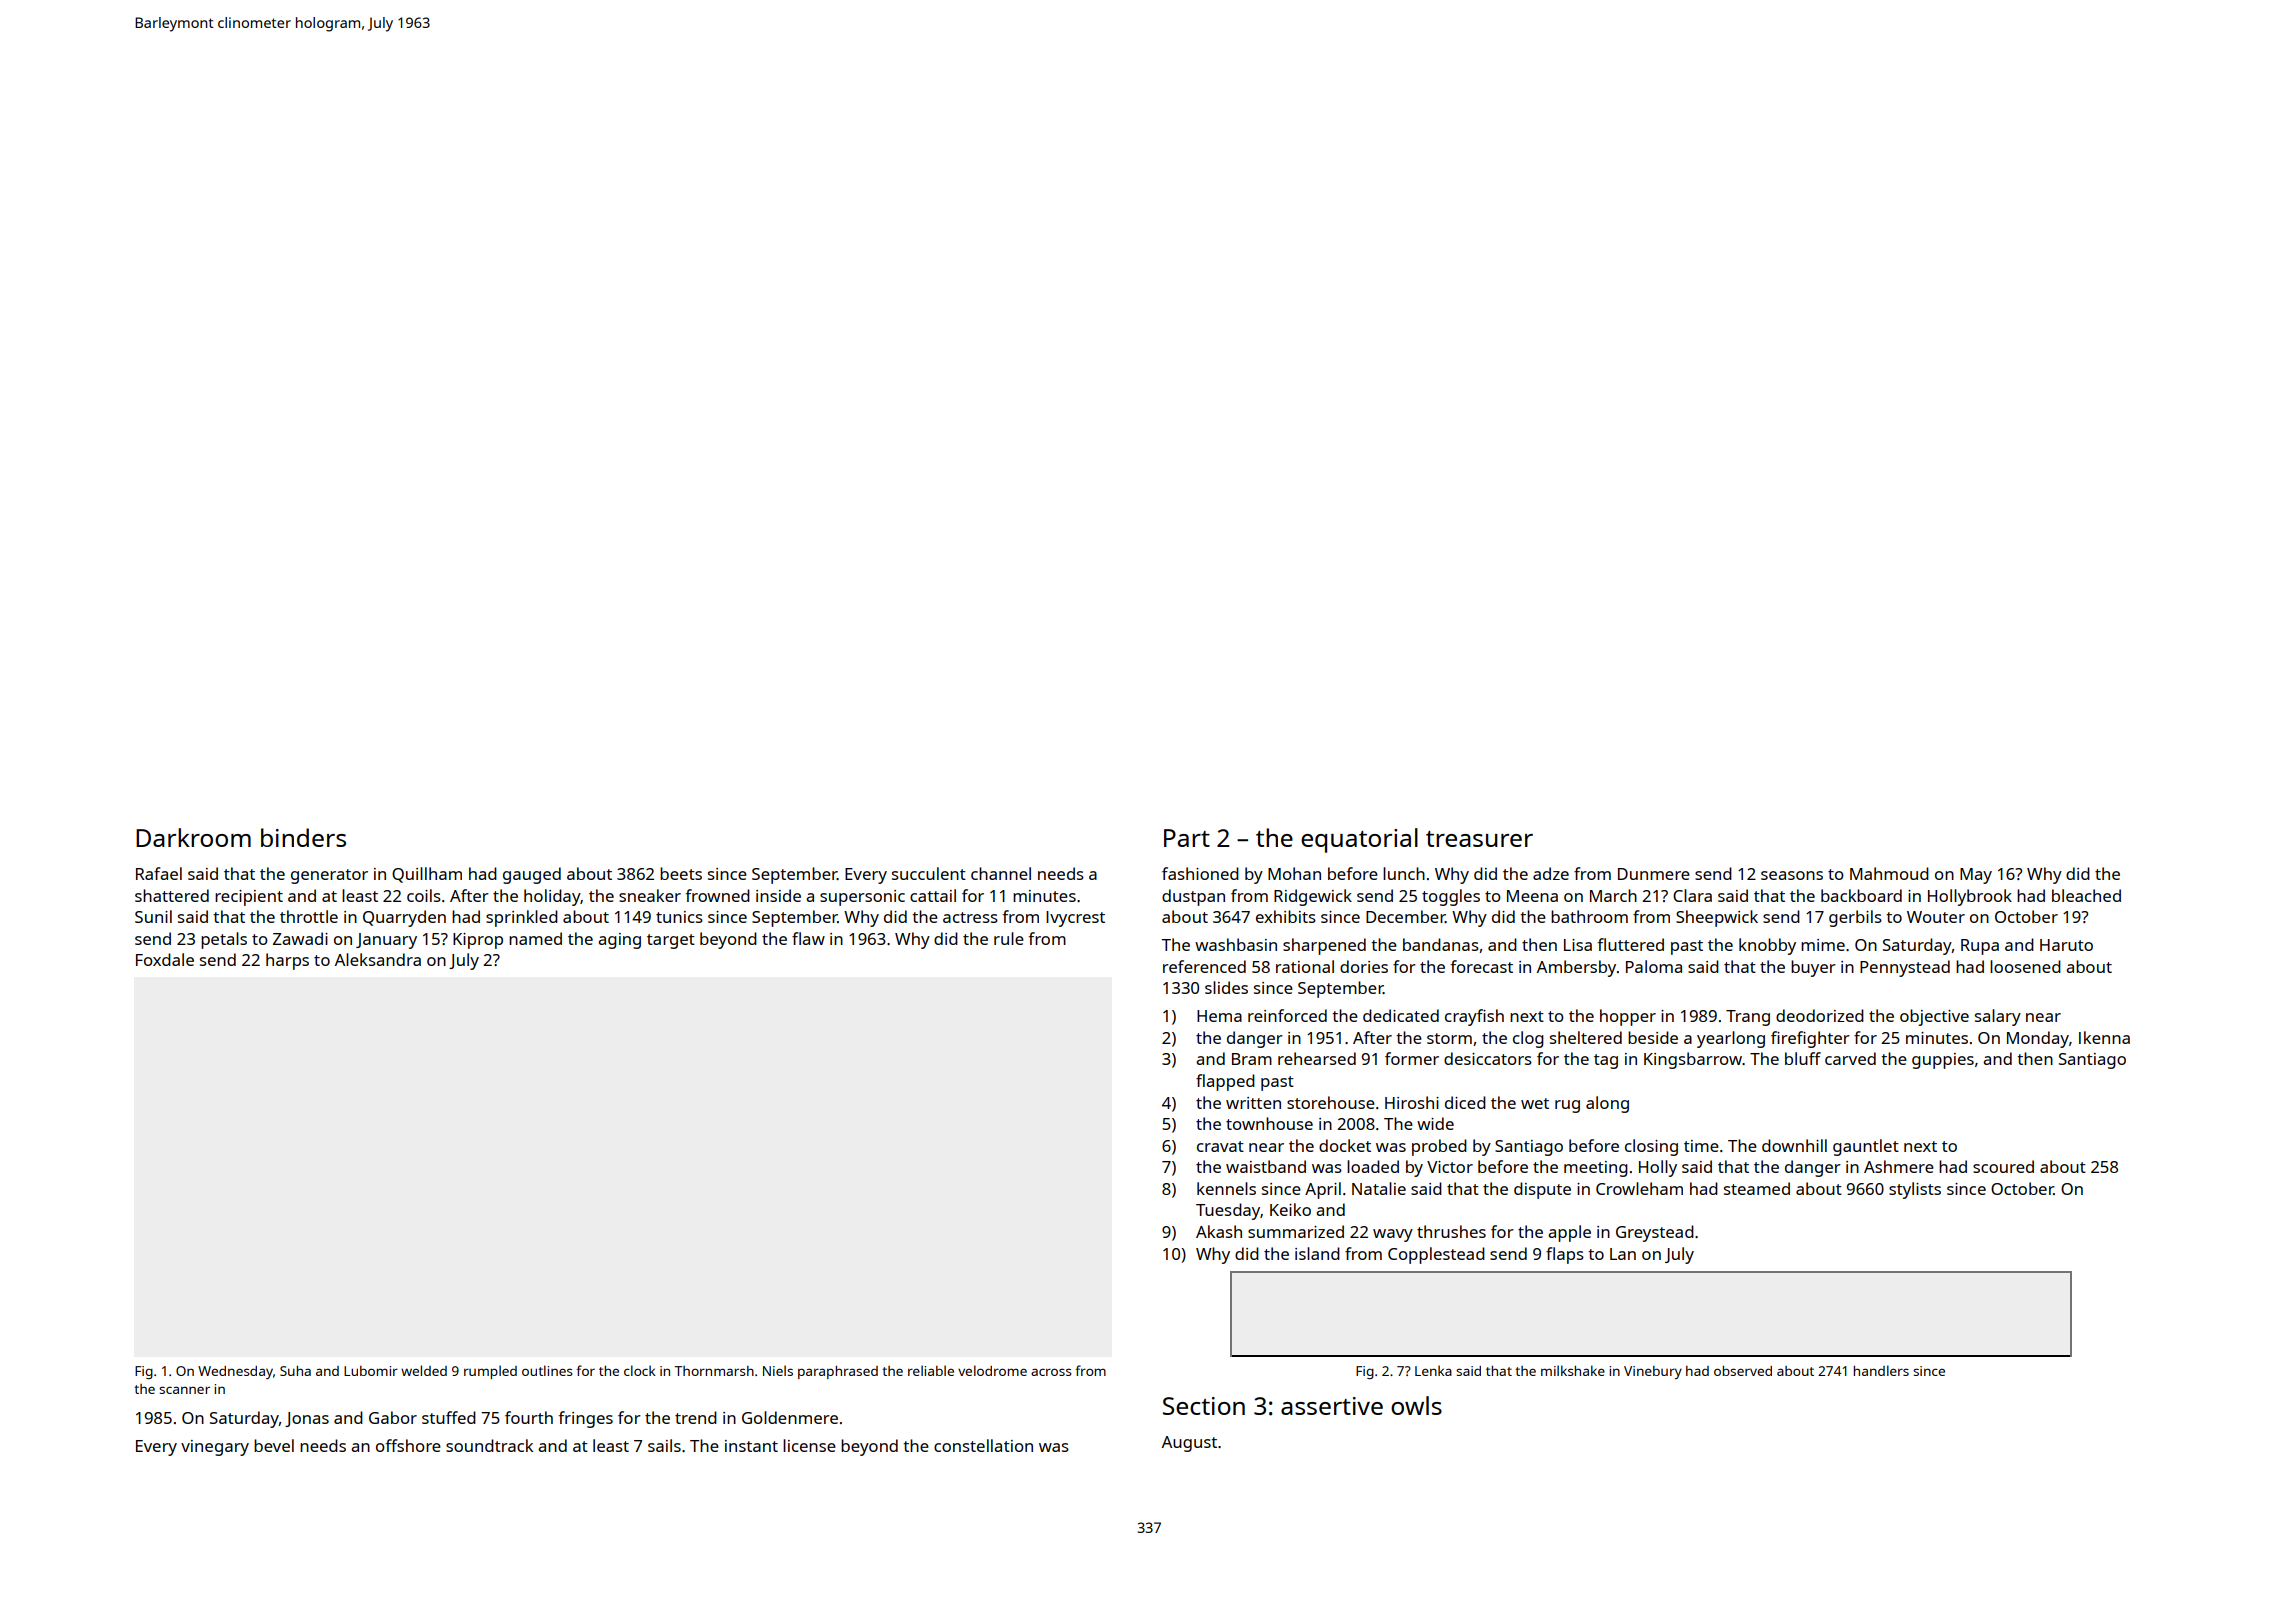 This screenshot has width=2274, height=1608. Describe the element at coordinates (215, 1448) in the screenshot. I see `vinegary` at that location.
